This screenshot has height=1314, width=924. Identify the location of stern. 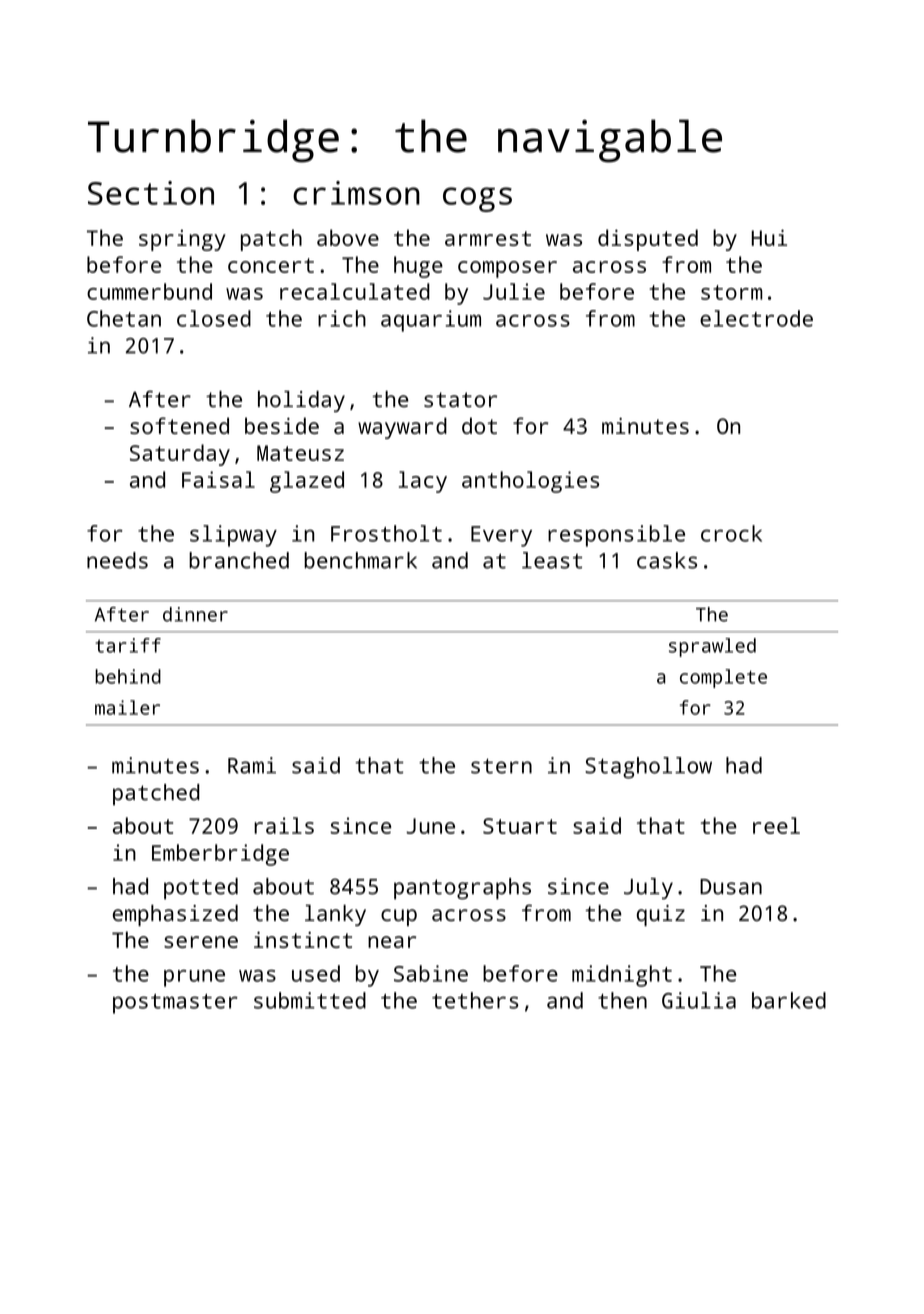
(501, 766).
